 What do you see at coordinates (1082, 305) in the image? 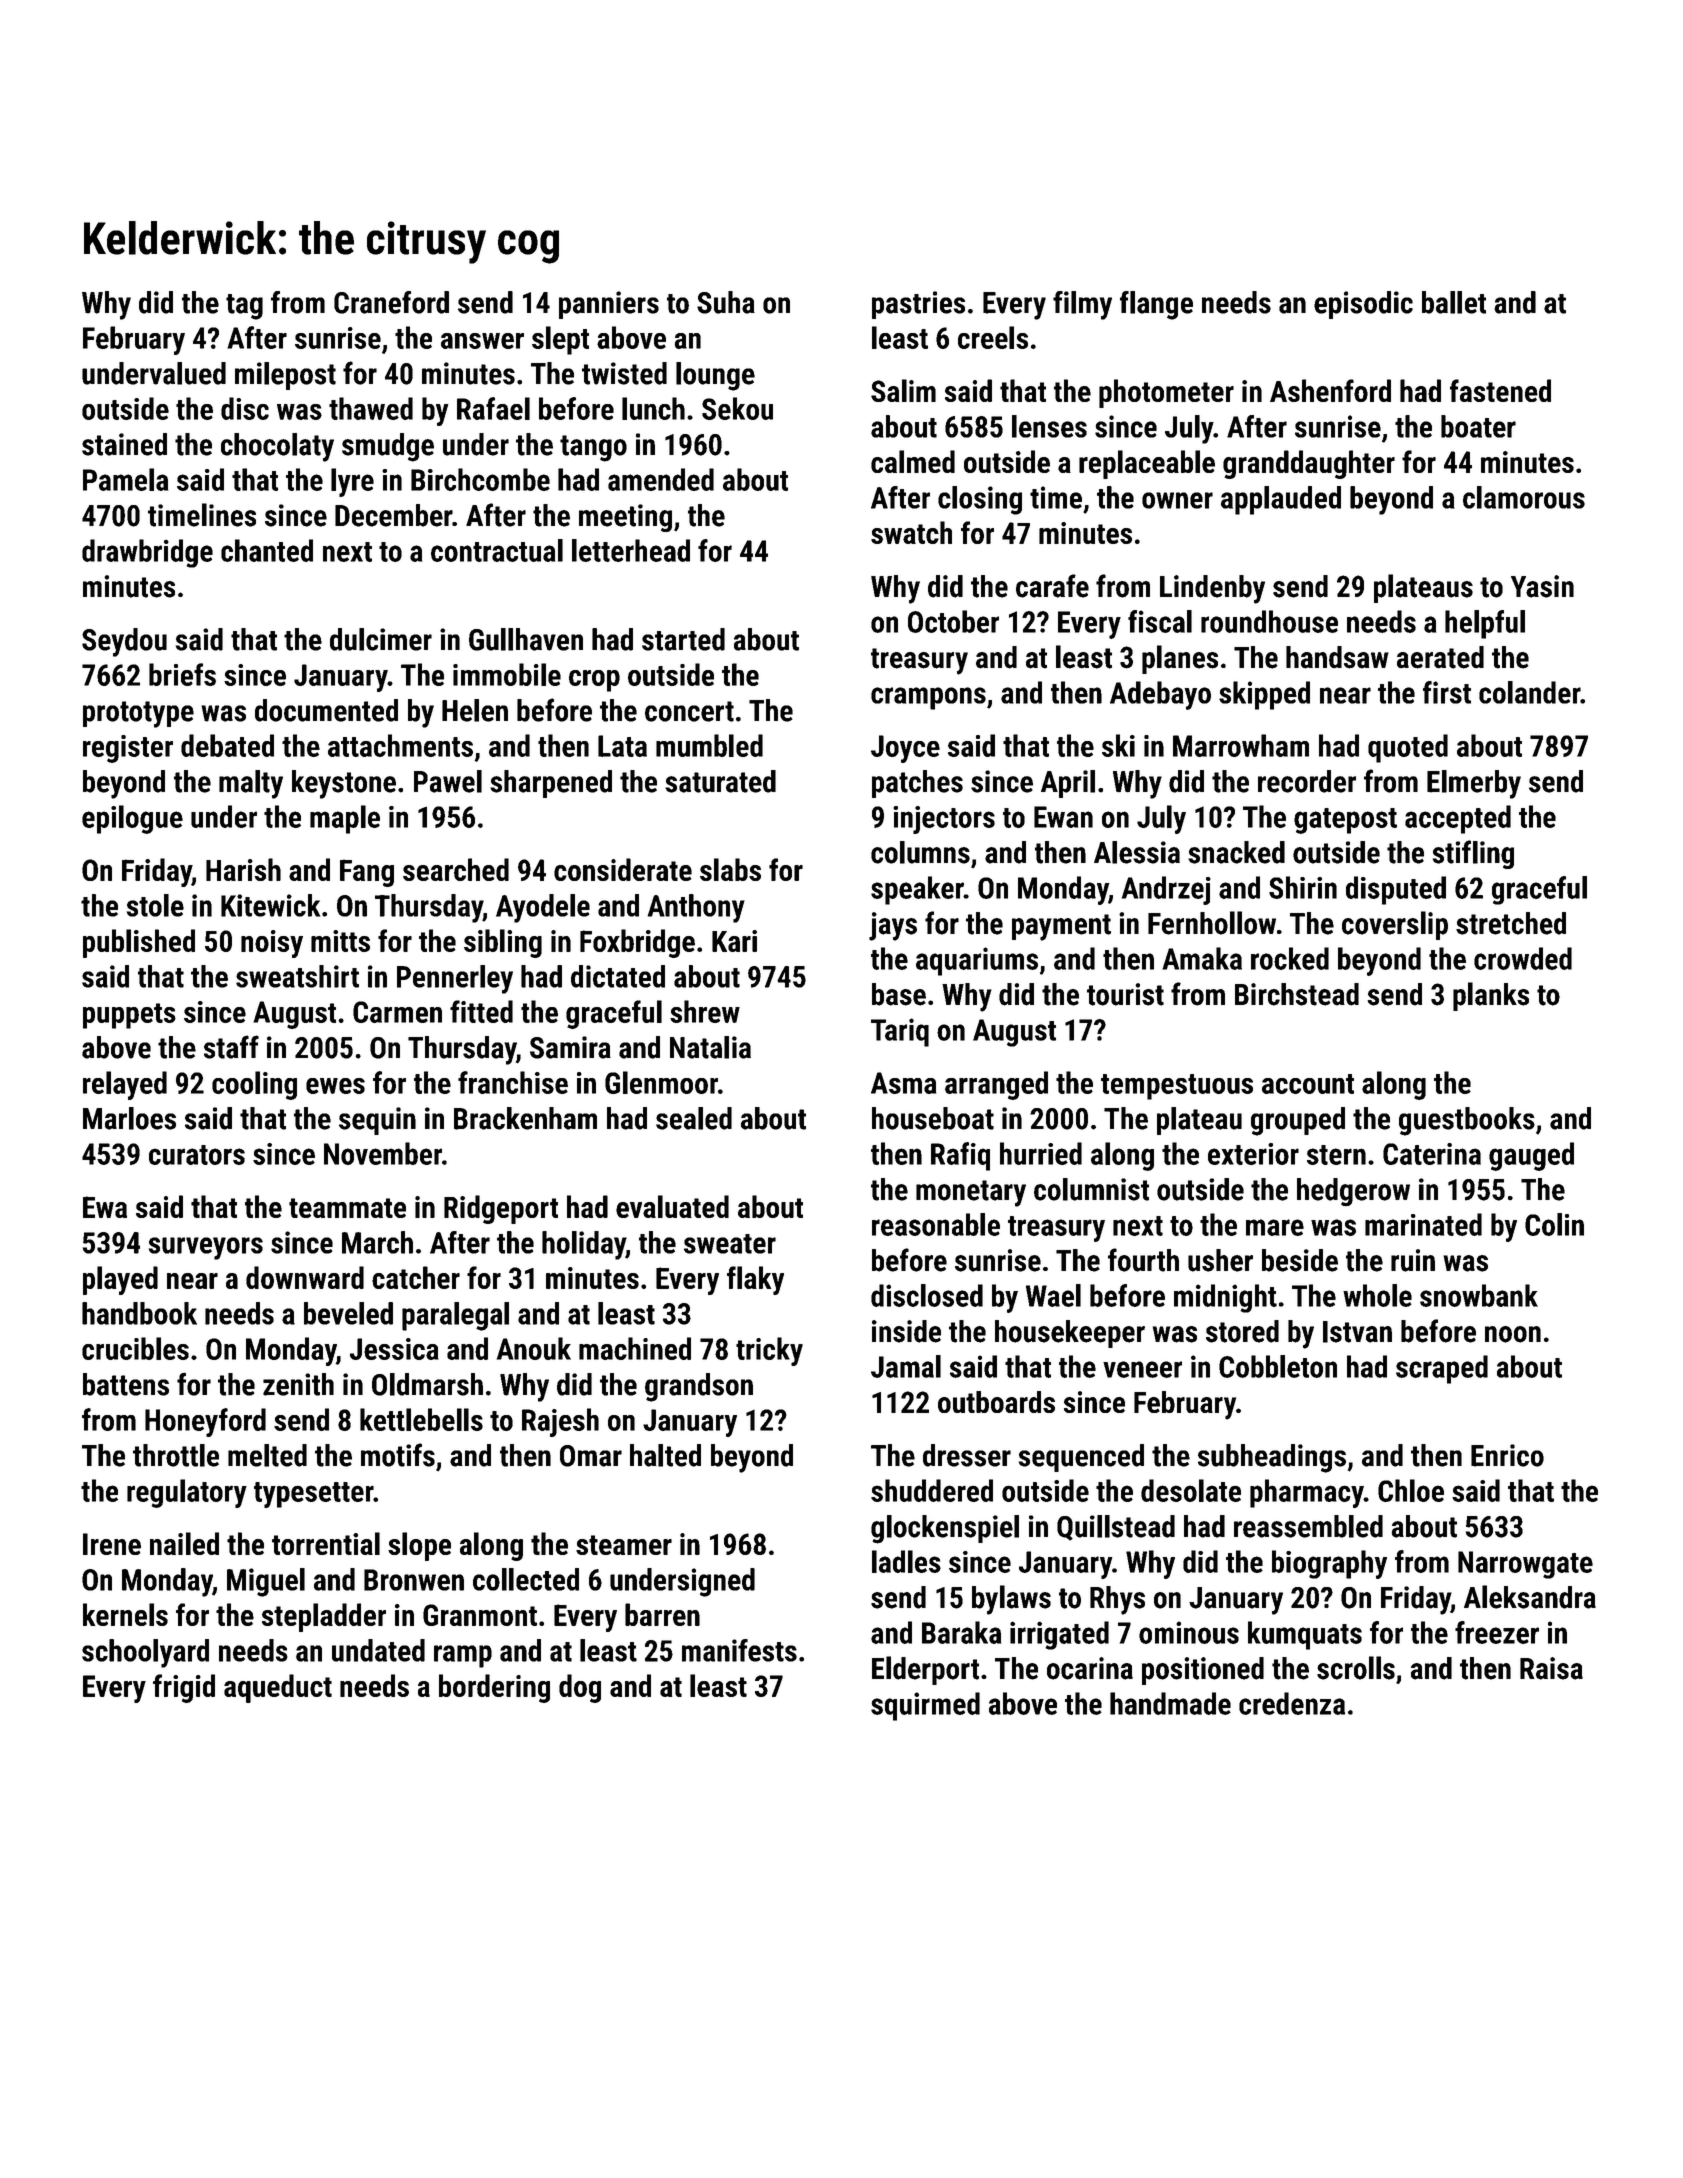
I see `filmy` at bounding box center [1082, 305].
